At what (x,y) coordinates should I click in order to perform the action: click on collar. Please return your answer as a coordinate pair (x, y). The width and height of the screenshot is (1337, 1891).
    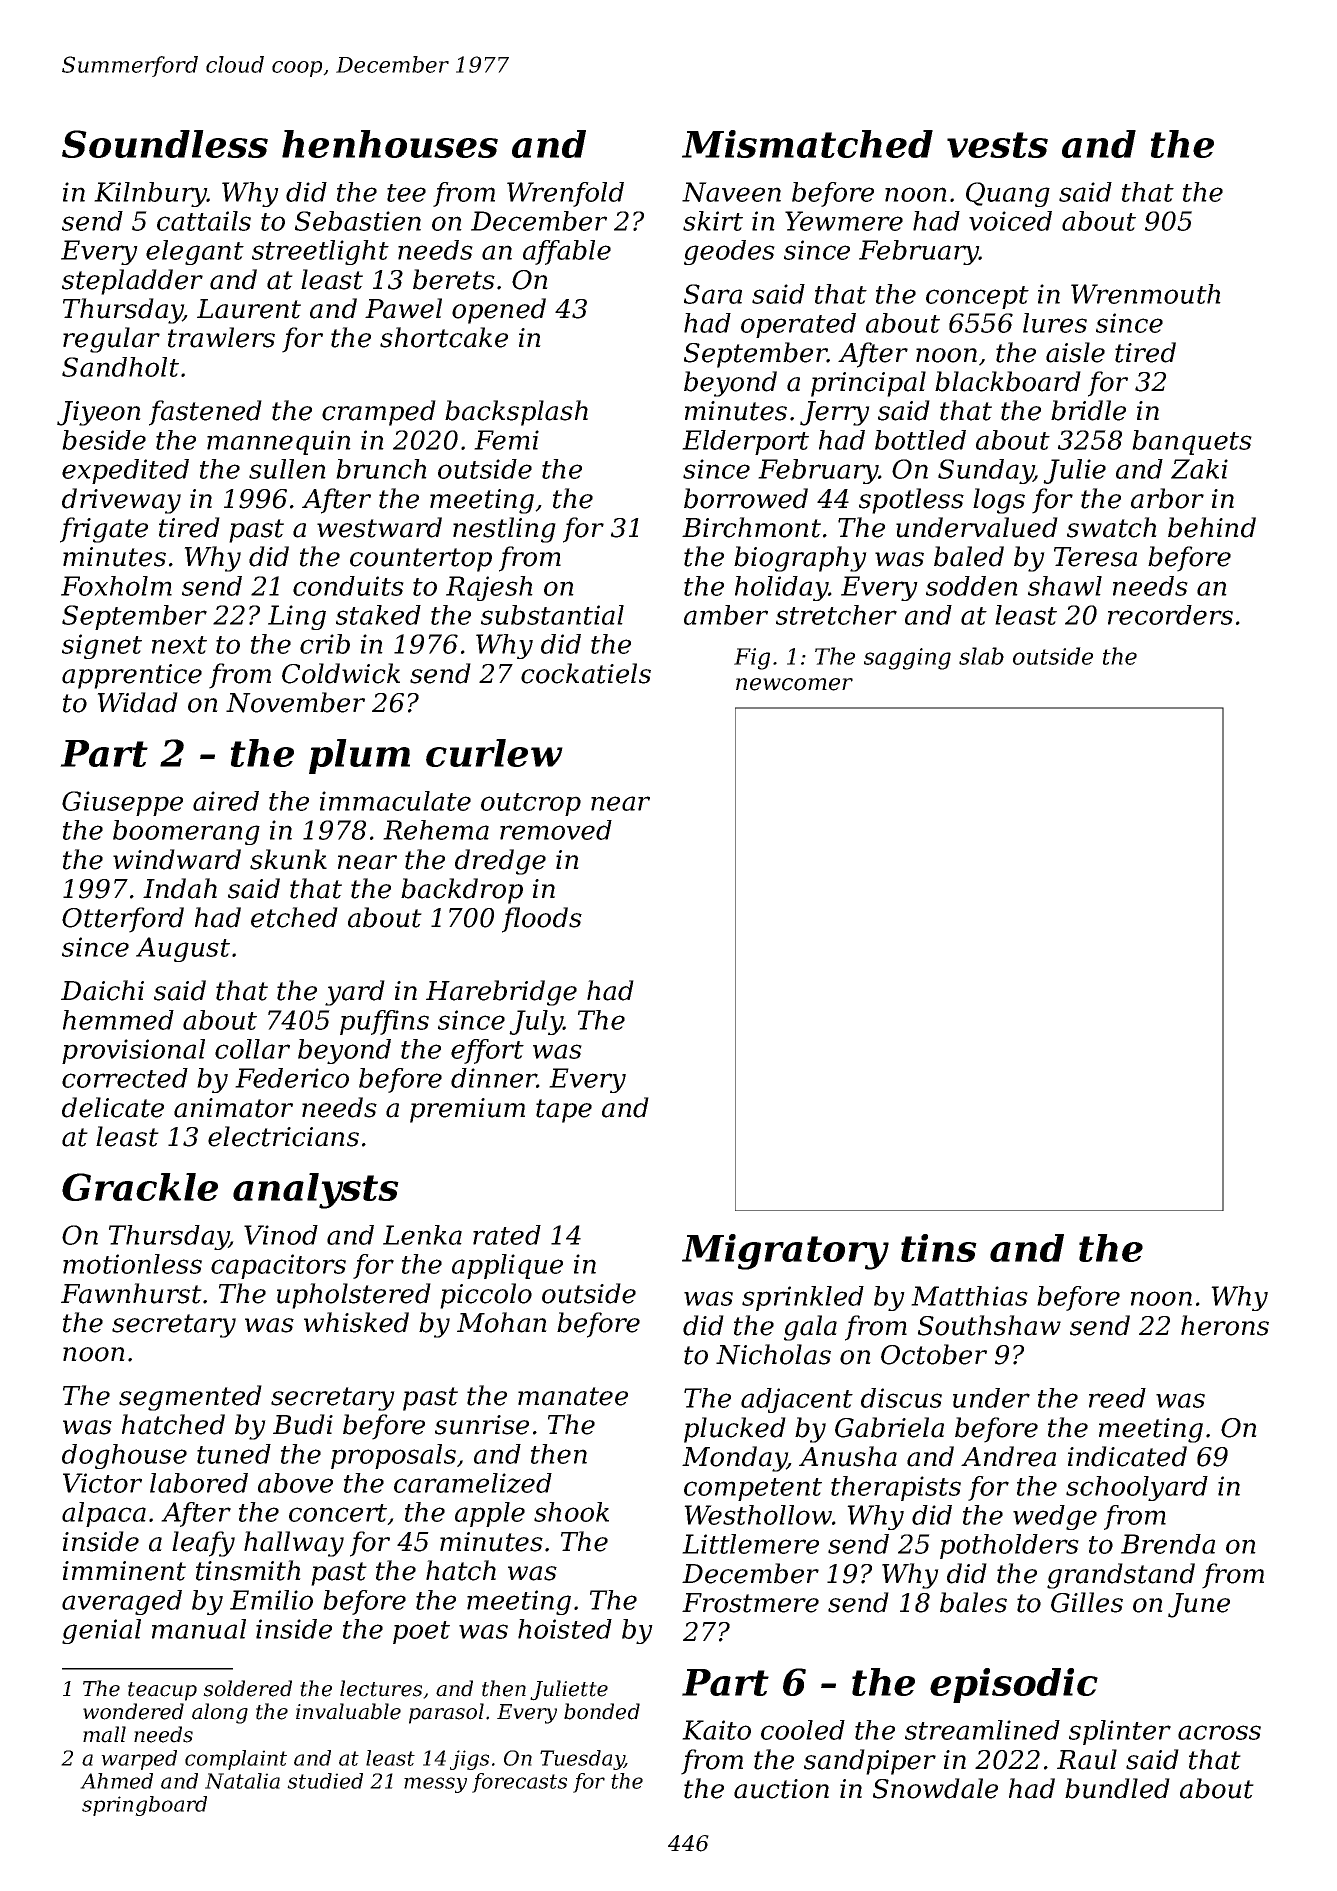
    Looking at the image, I should click on (252, 1049).
